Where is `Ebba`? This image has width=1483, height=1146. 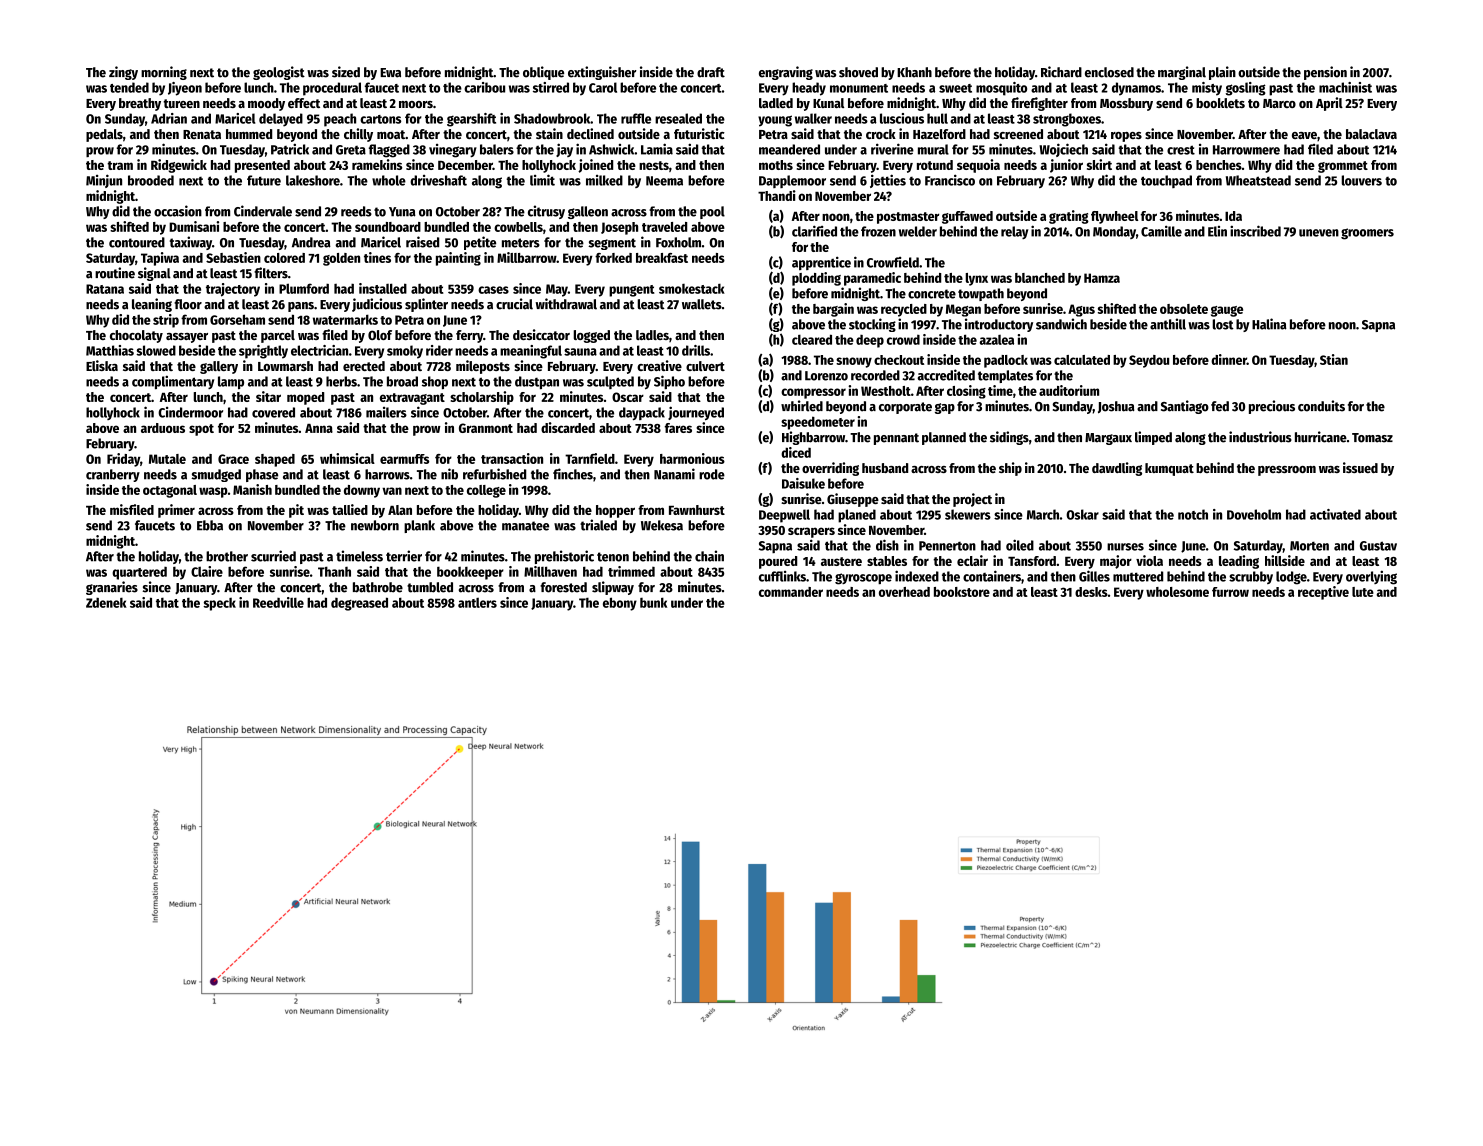 Ebba is located at coordinates (210, 525).
